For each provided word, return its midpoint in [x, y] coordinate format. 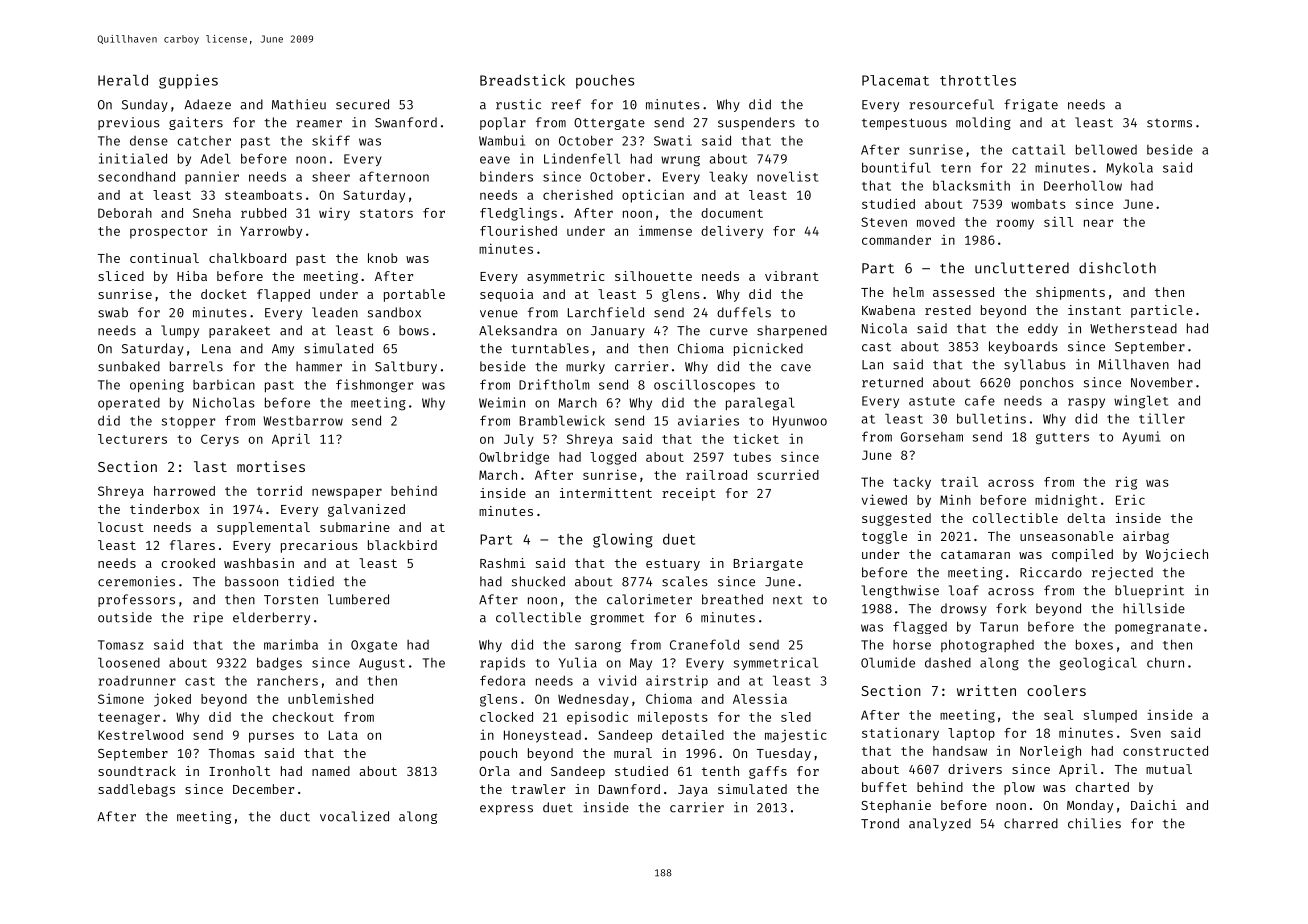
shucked [538, 581]
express [506, 810]
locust [121, 527]
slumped [1110, 716]
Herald [123, 80]
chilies [1094, 823]
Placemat [895, 80]
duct [295, 816]
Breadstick [522, 80]
